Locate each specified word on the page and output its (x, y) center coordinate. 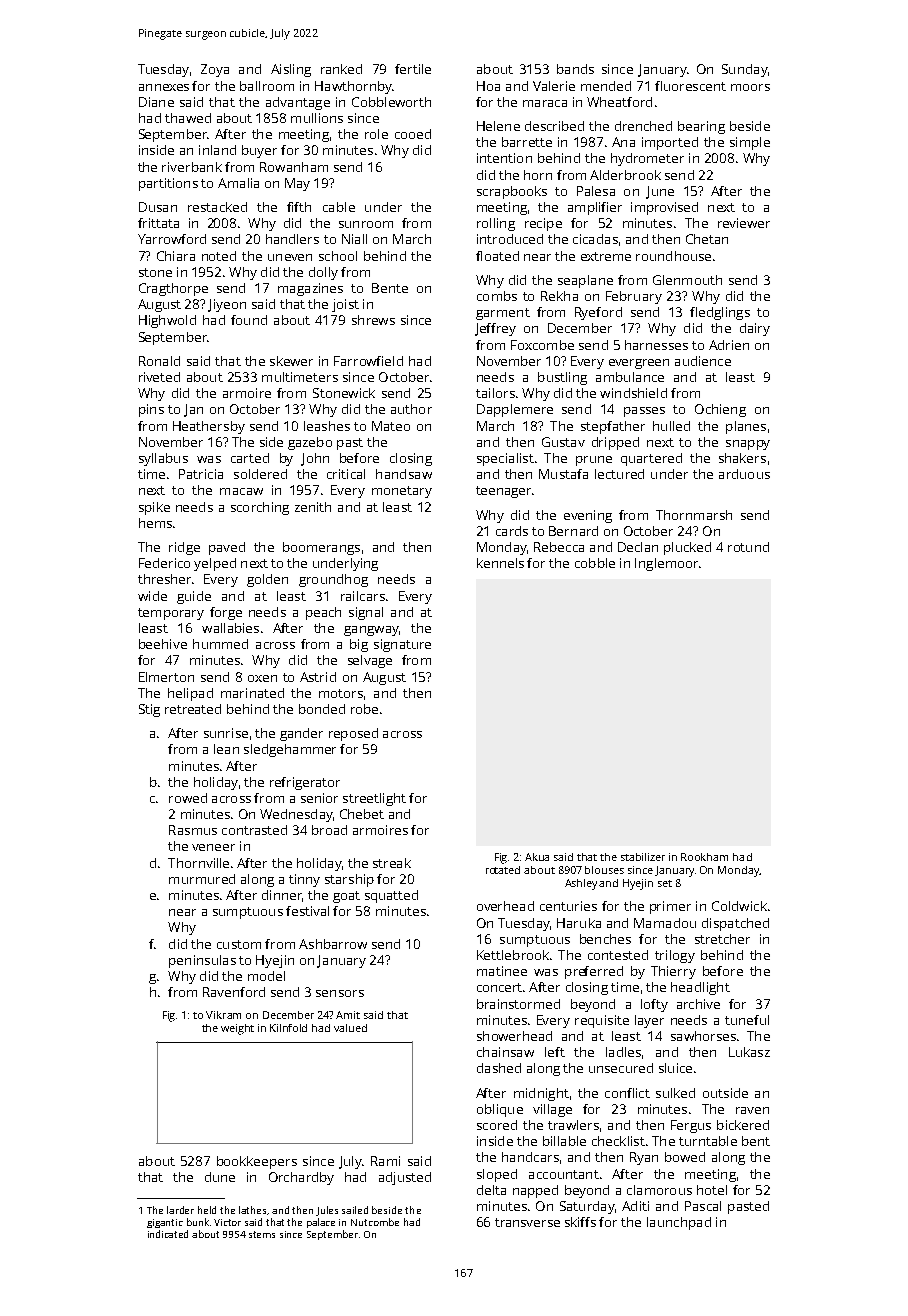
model (266, 976)
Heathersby (209, 427)
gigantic (165, 1223)
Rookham (704, 857)
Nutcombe (375, 1222)
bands (575, 69)
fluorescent (690, 86)
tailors (495, 393)
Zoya (215, 70)
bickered (743, 1125)
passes (644, 412)
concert (499, 987)
